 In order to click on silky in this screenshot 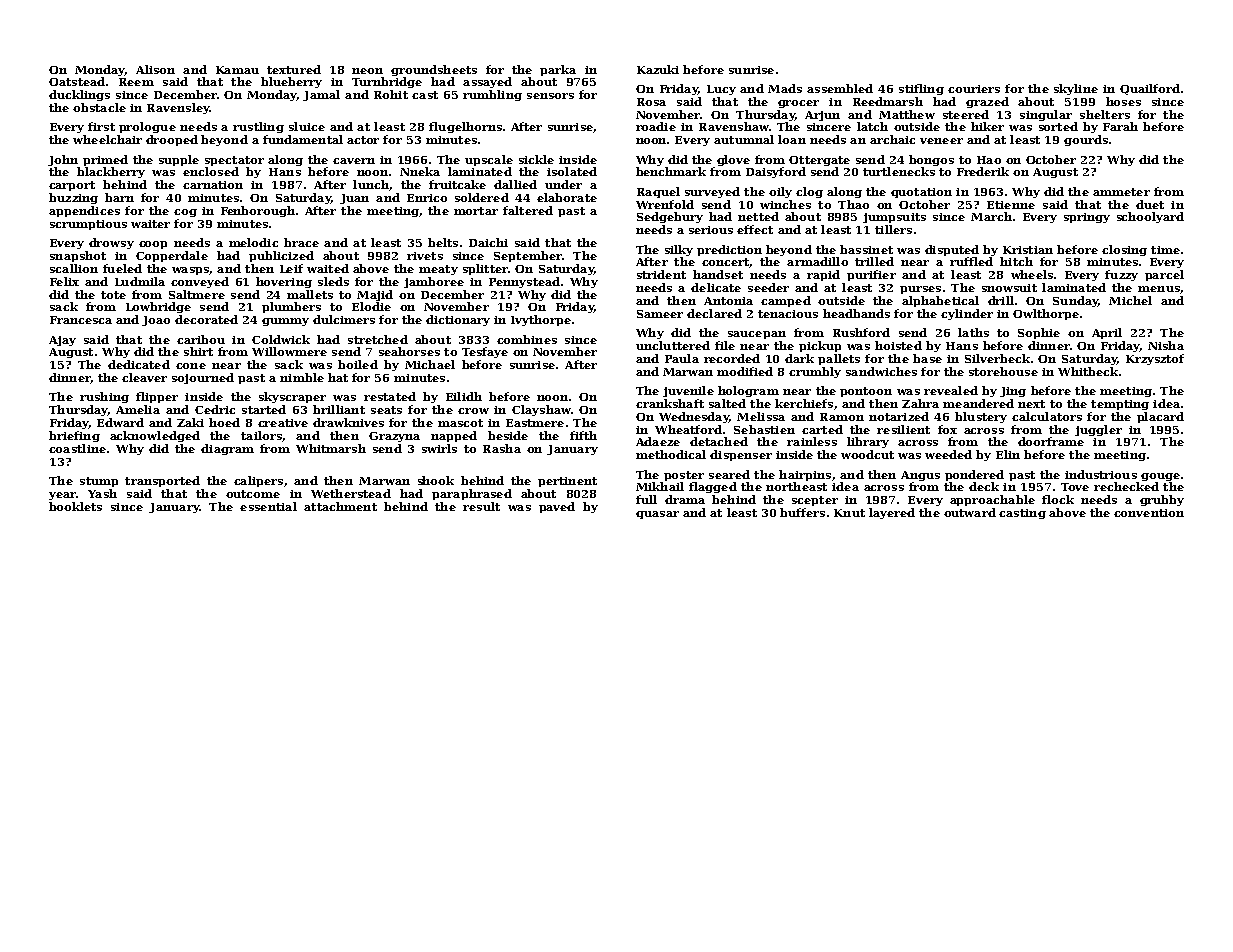, I will do `click(679, 250)`.
